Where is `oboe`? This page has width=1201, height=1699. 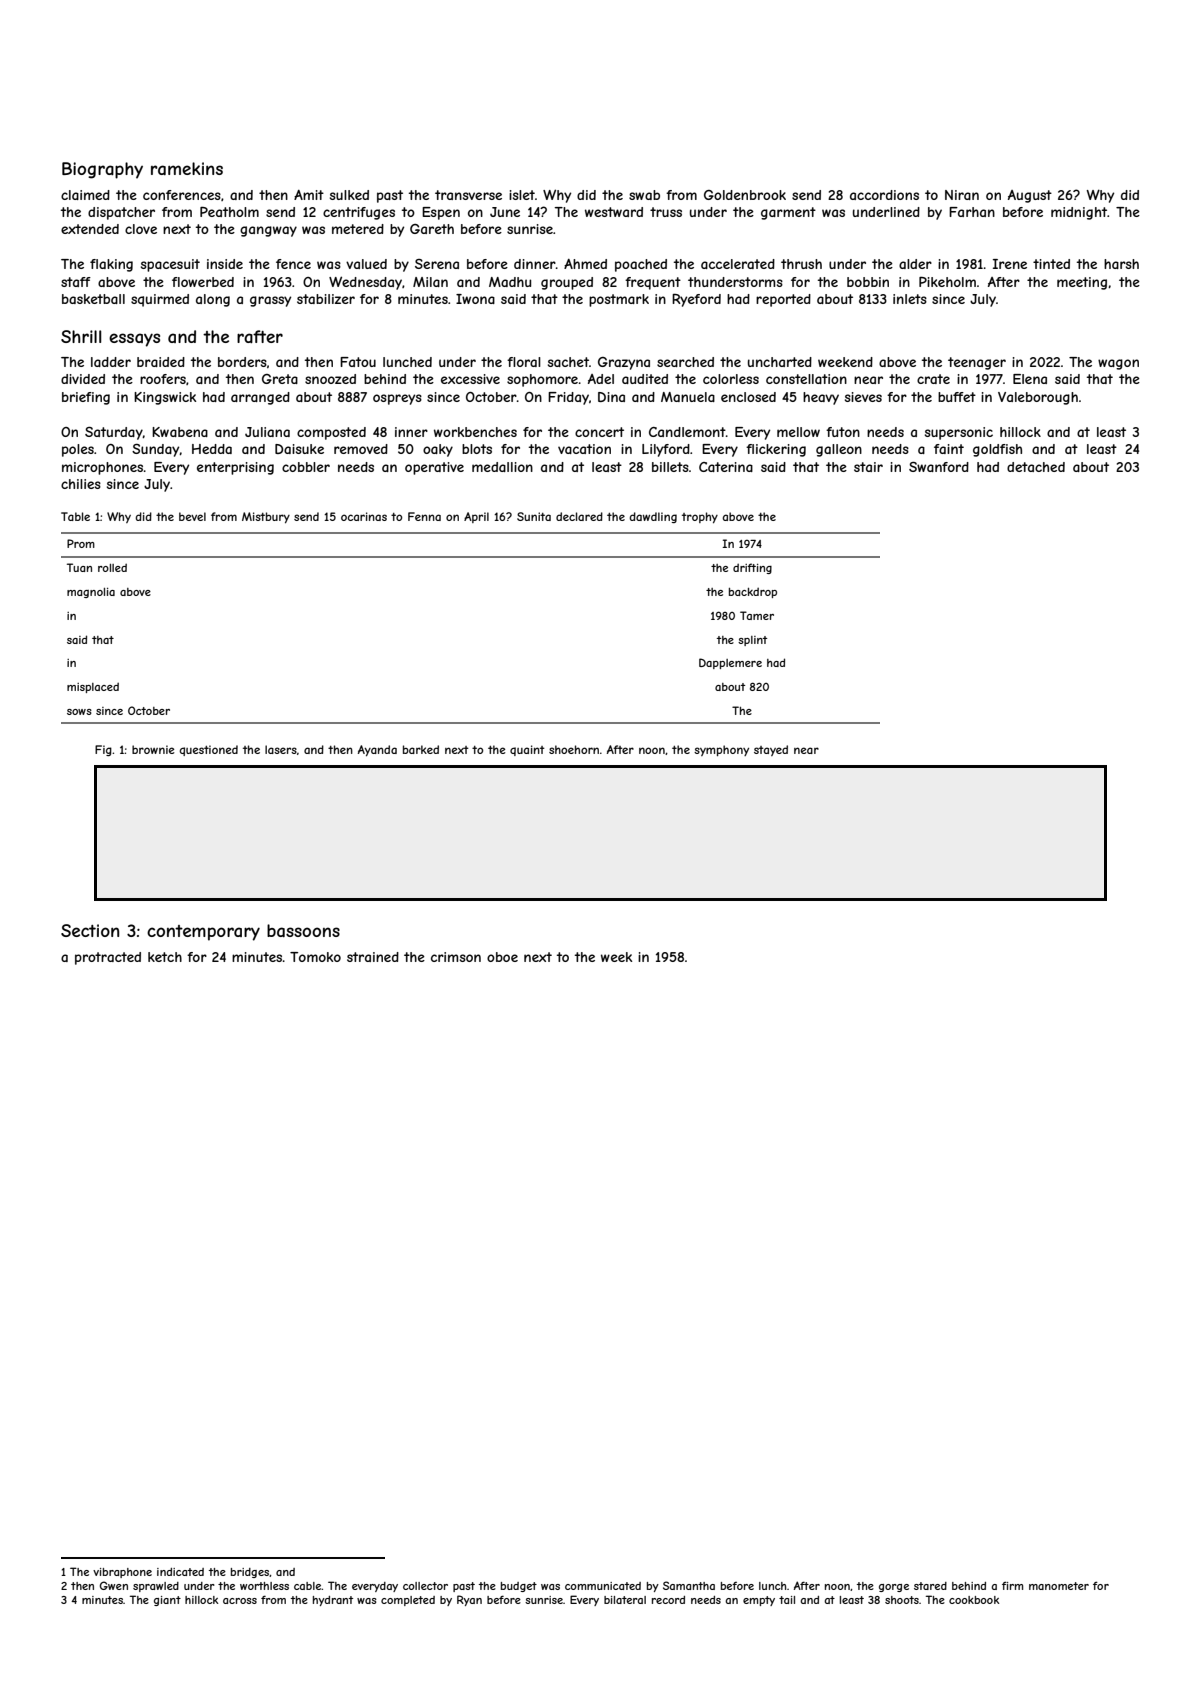 oboe is located at coordinates (502, 957).
